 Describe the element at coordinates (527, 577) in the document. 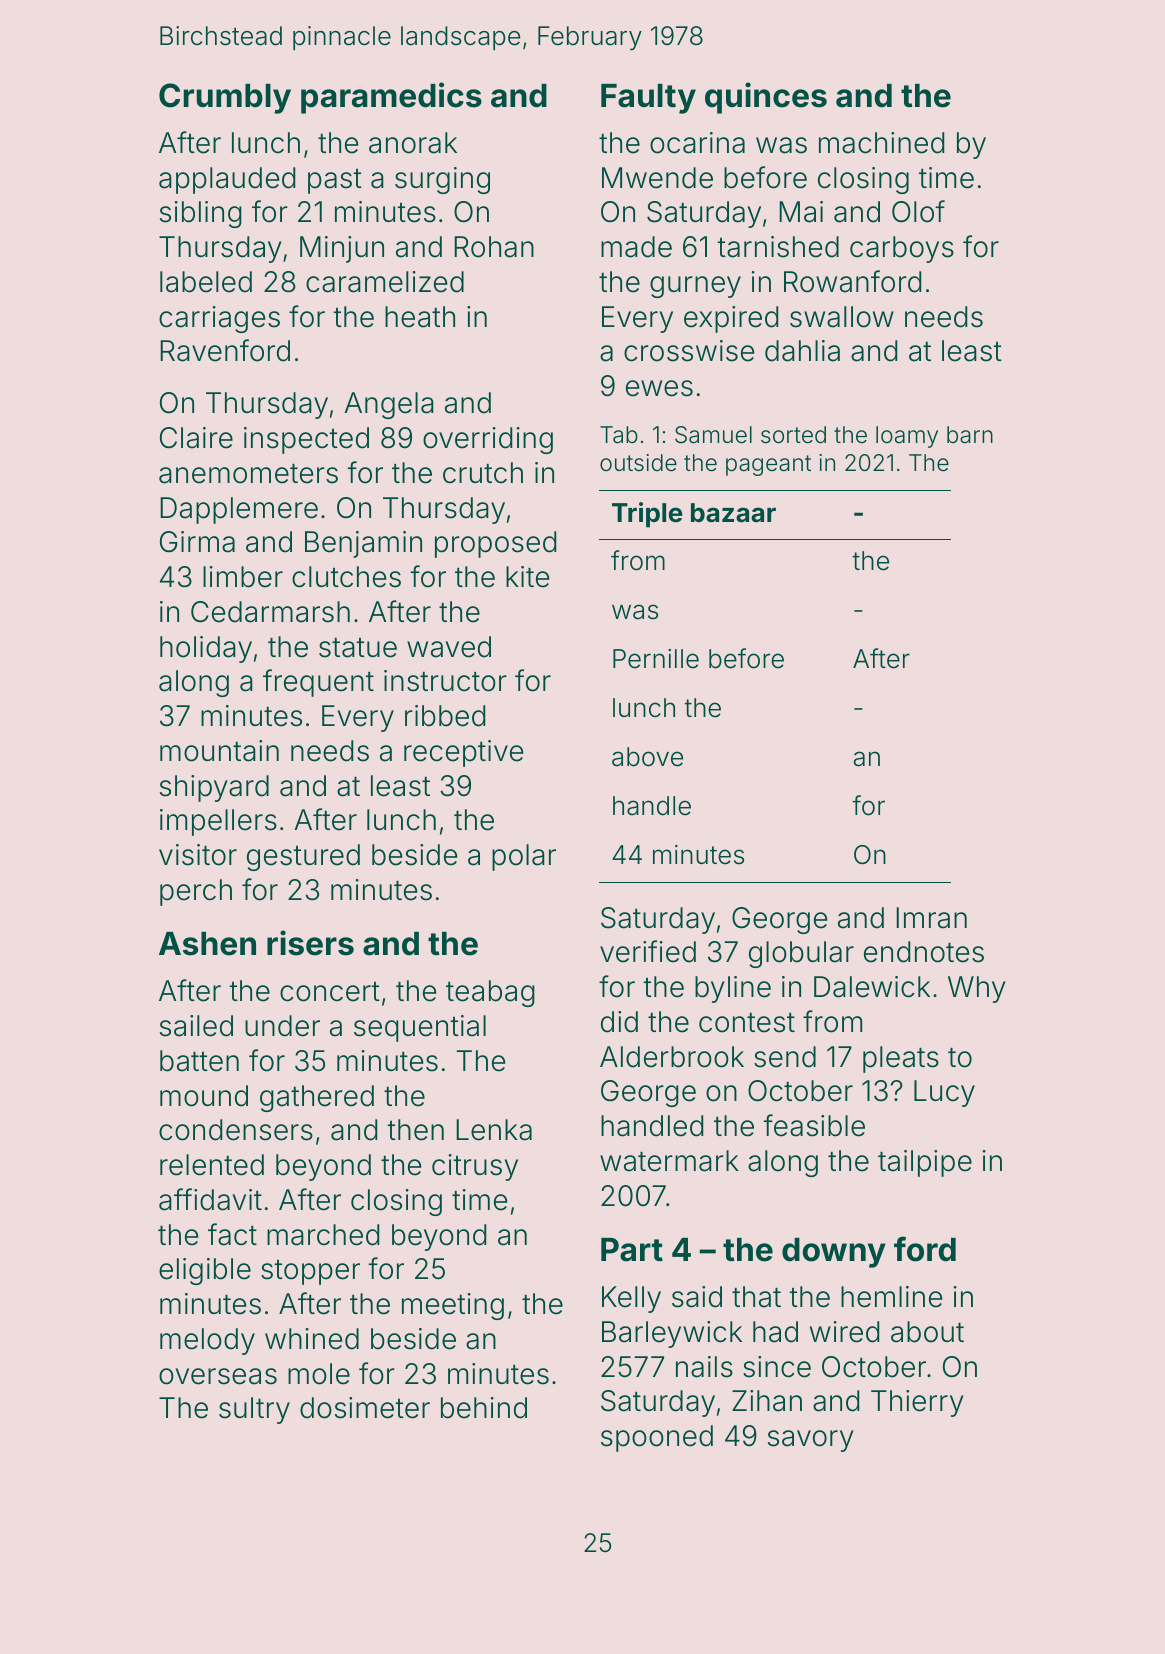

I see `kite` at that location.
